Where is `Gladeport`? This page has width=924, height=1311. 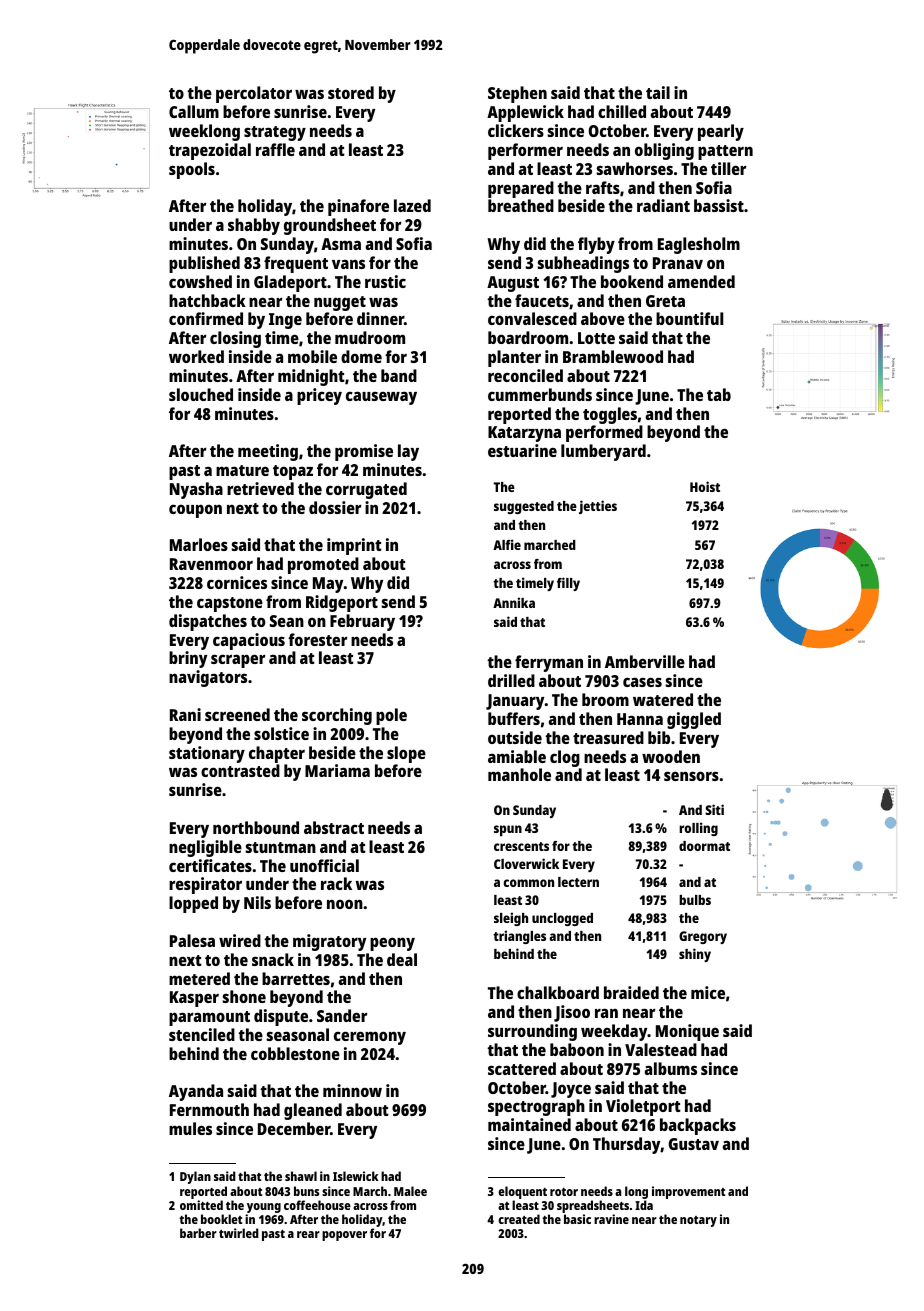 Gladeport is located at coordinates (290, 283).
